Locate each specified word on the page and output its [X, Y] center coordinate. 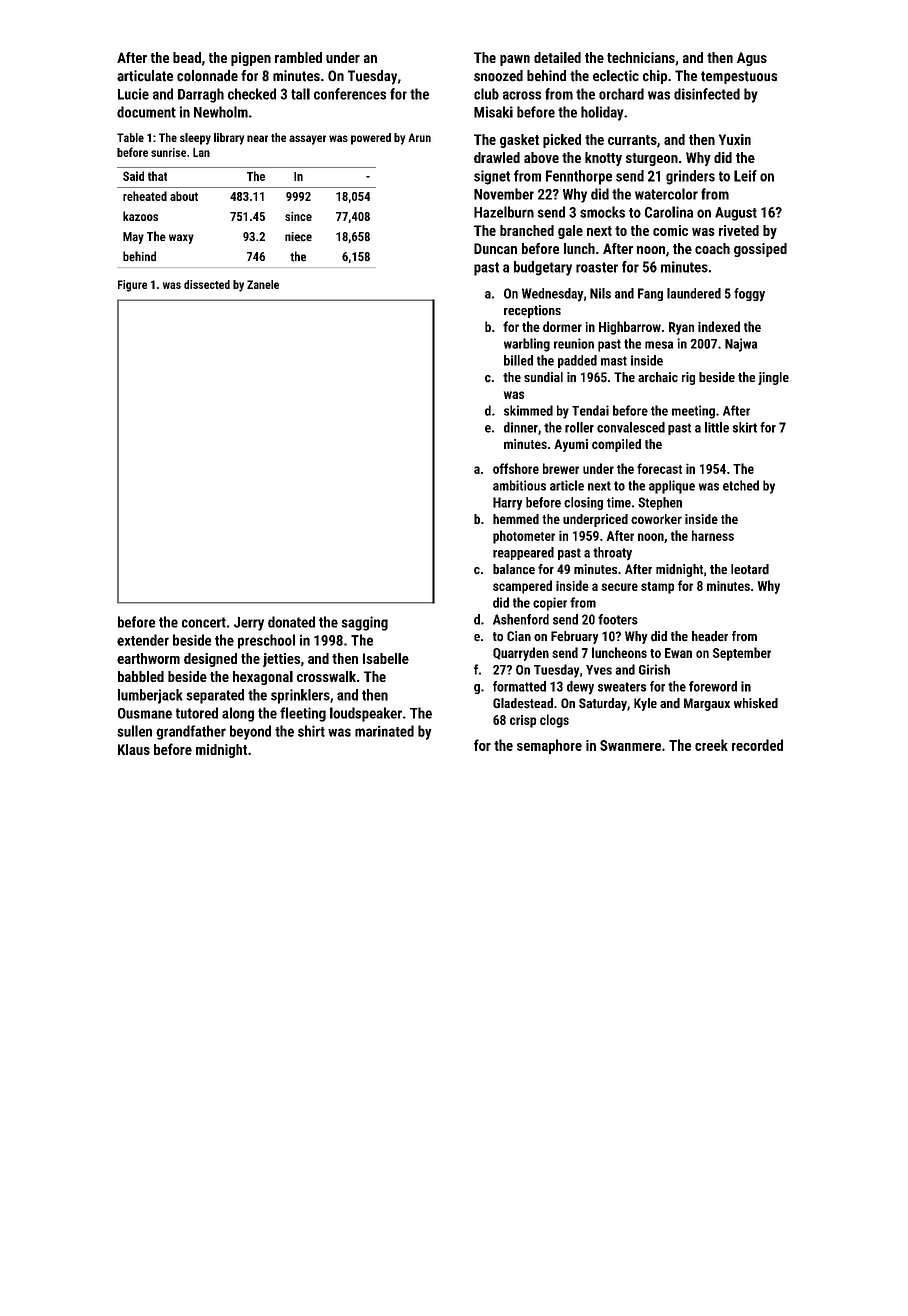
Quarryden [521, 654]
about [184, 196]
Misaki [493, 112]
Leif [745, 176]
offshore [516, 468]
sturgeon [652, 159]
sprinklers [300, 696]
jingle [773, 378]
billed [518, 360]
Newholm [221, 112]
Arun [419, 137]
